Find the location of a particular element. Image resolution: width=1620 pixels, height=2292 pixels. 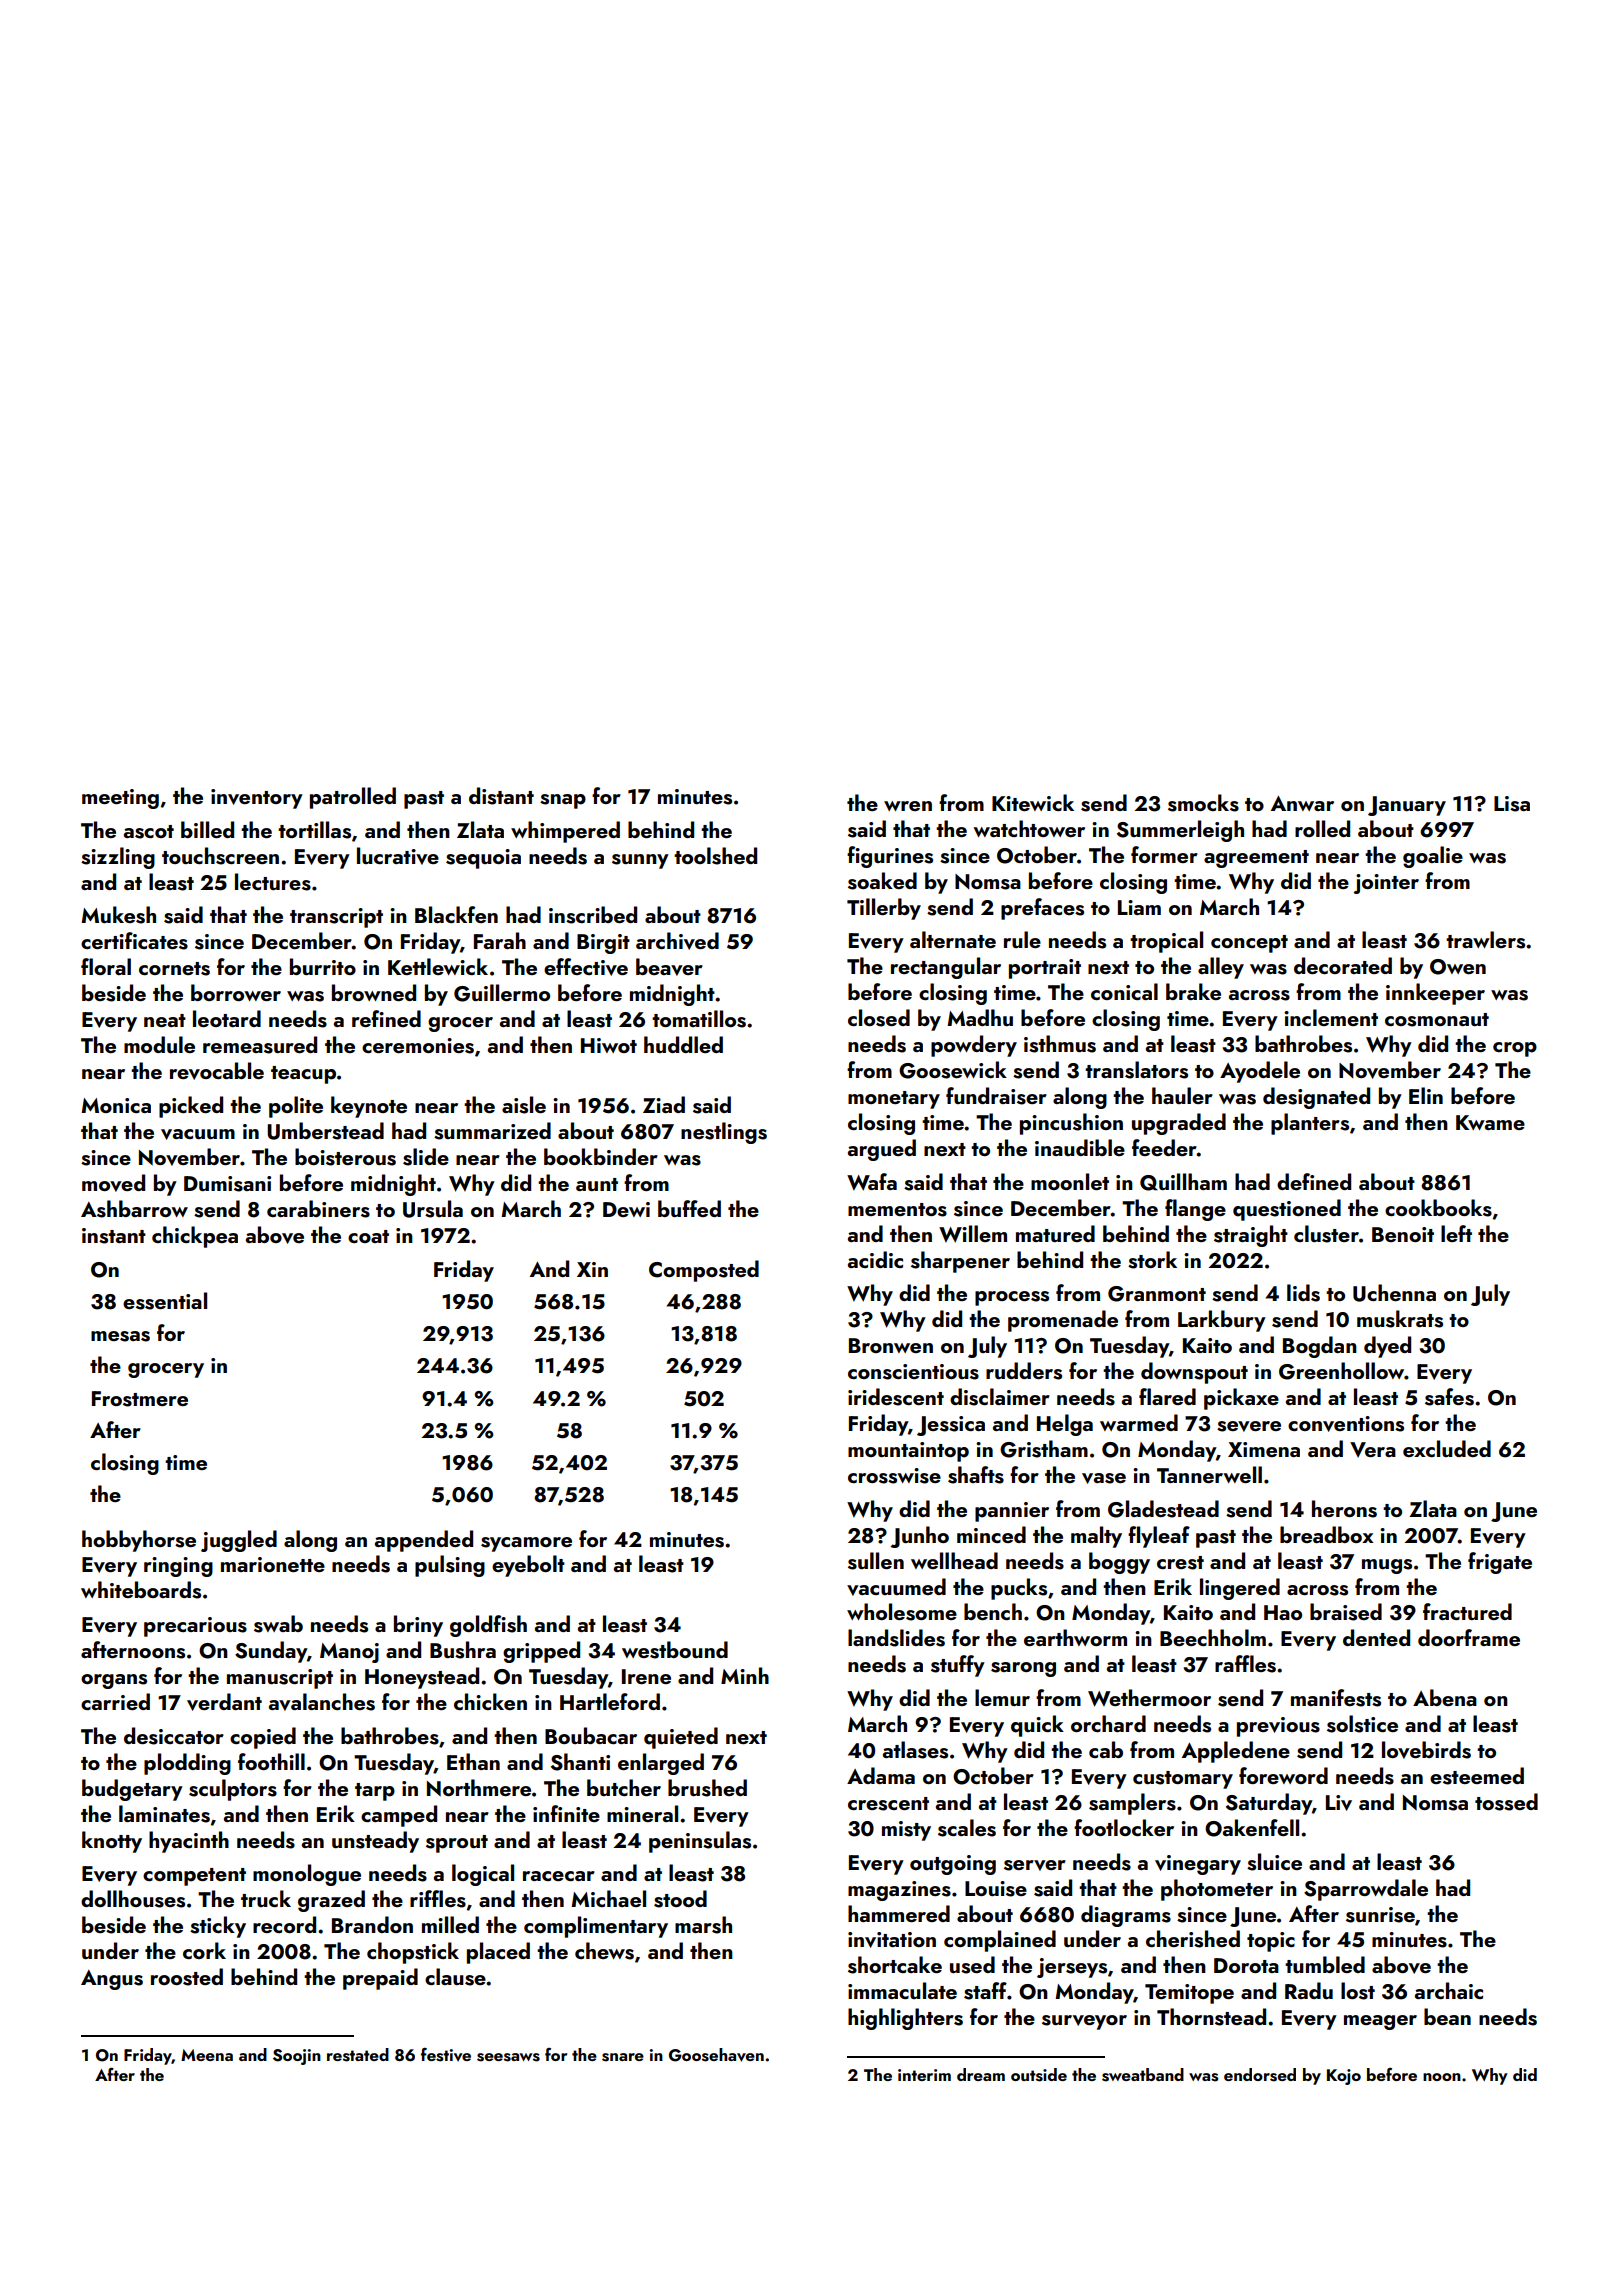

January is located at coordinates (1407, 806).
